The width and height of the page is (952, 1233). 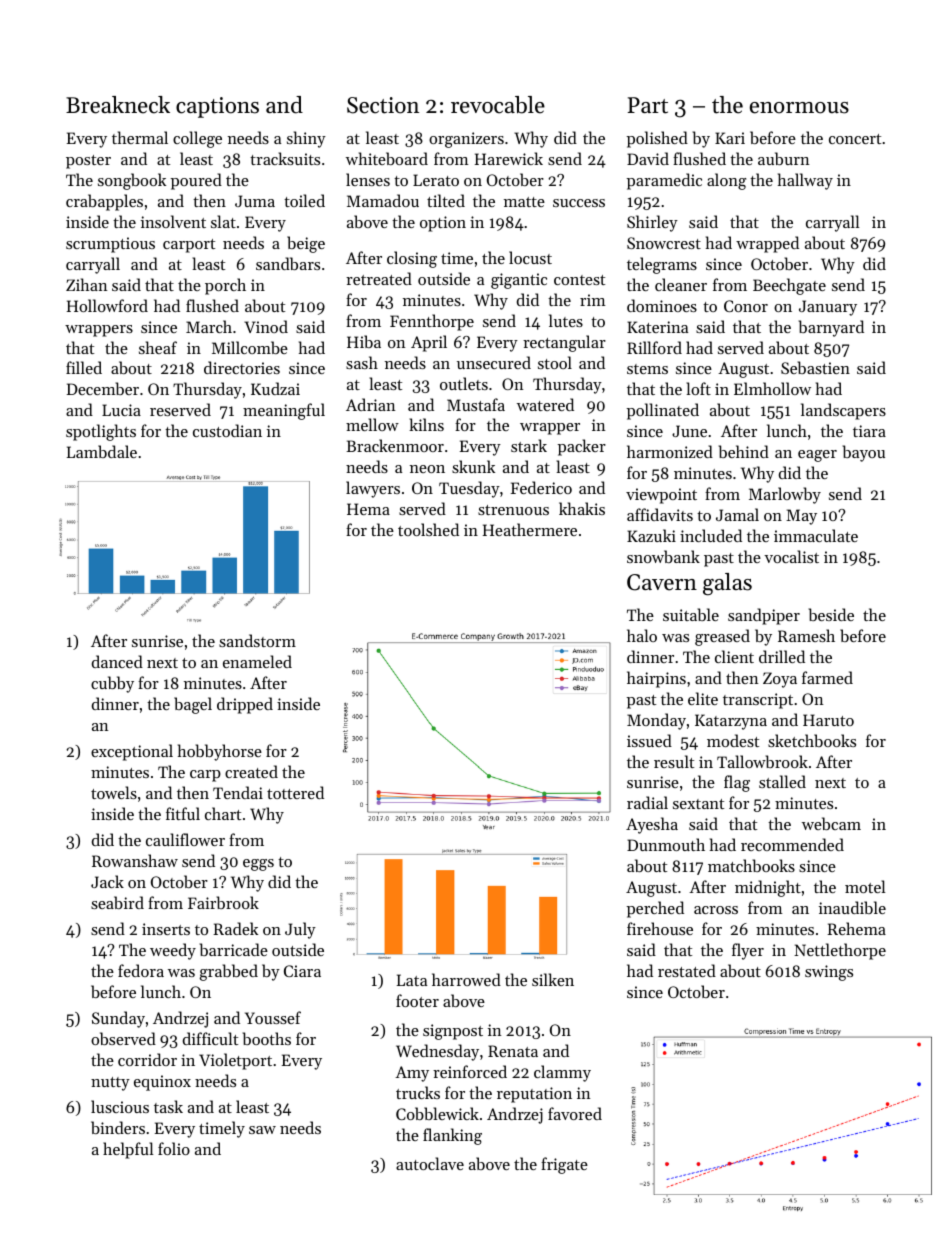 I want to click on webcam, so click(x=831, y=823).
